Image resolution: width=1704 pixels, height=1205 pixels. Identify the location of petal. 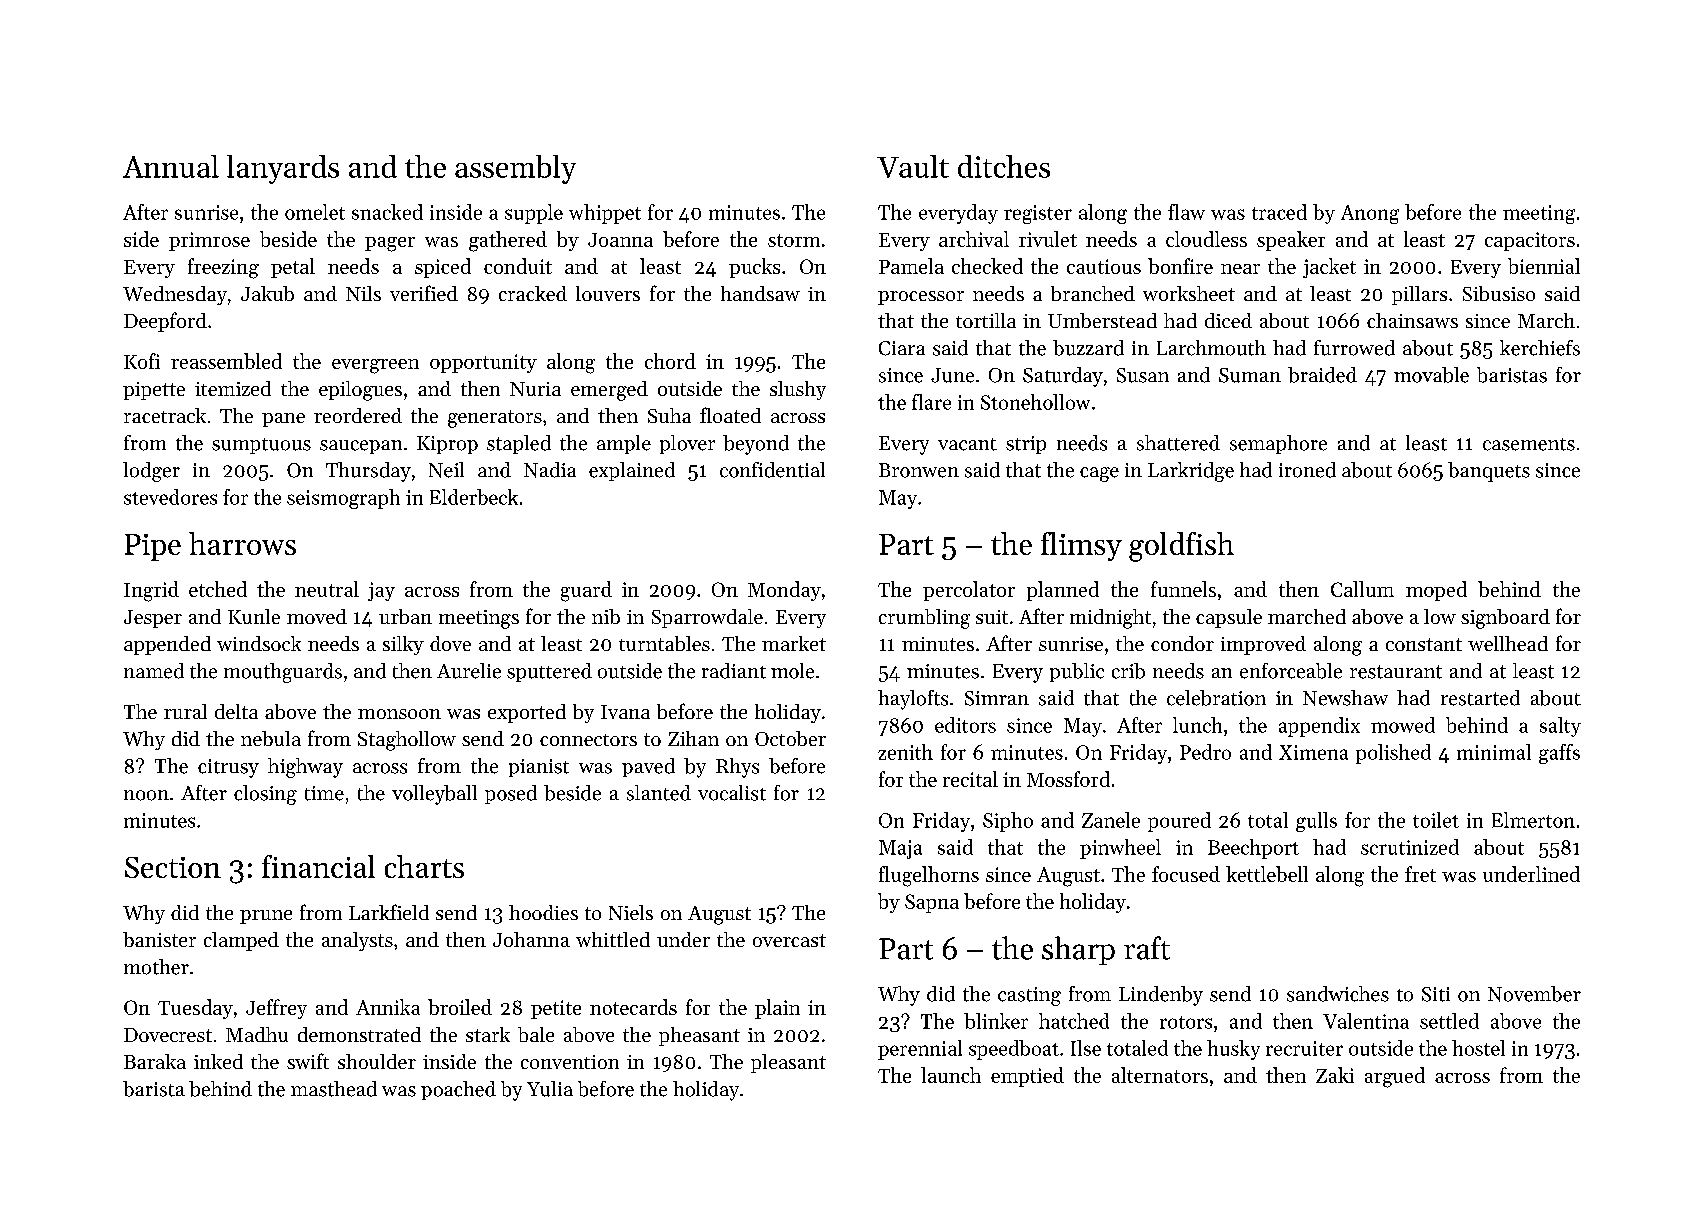
(293, 268).
